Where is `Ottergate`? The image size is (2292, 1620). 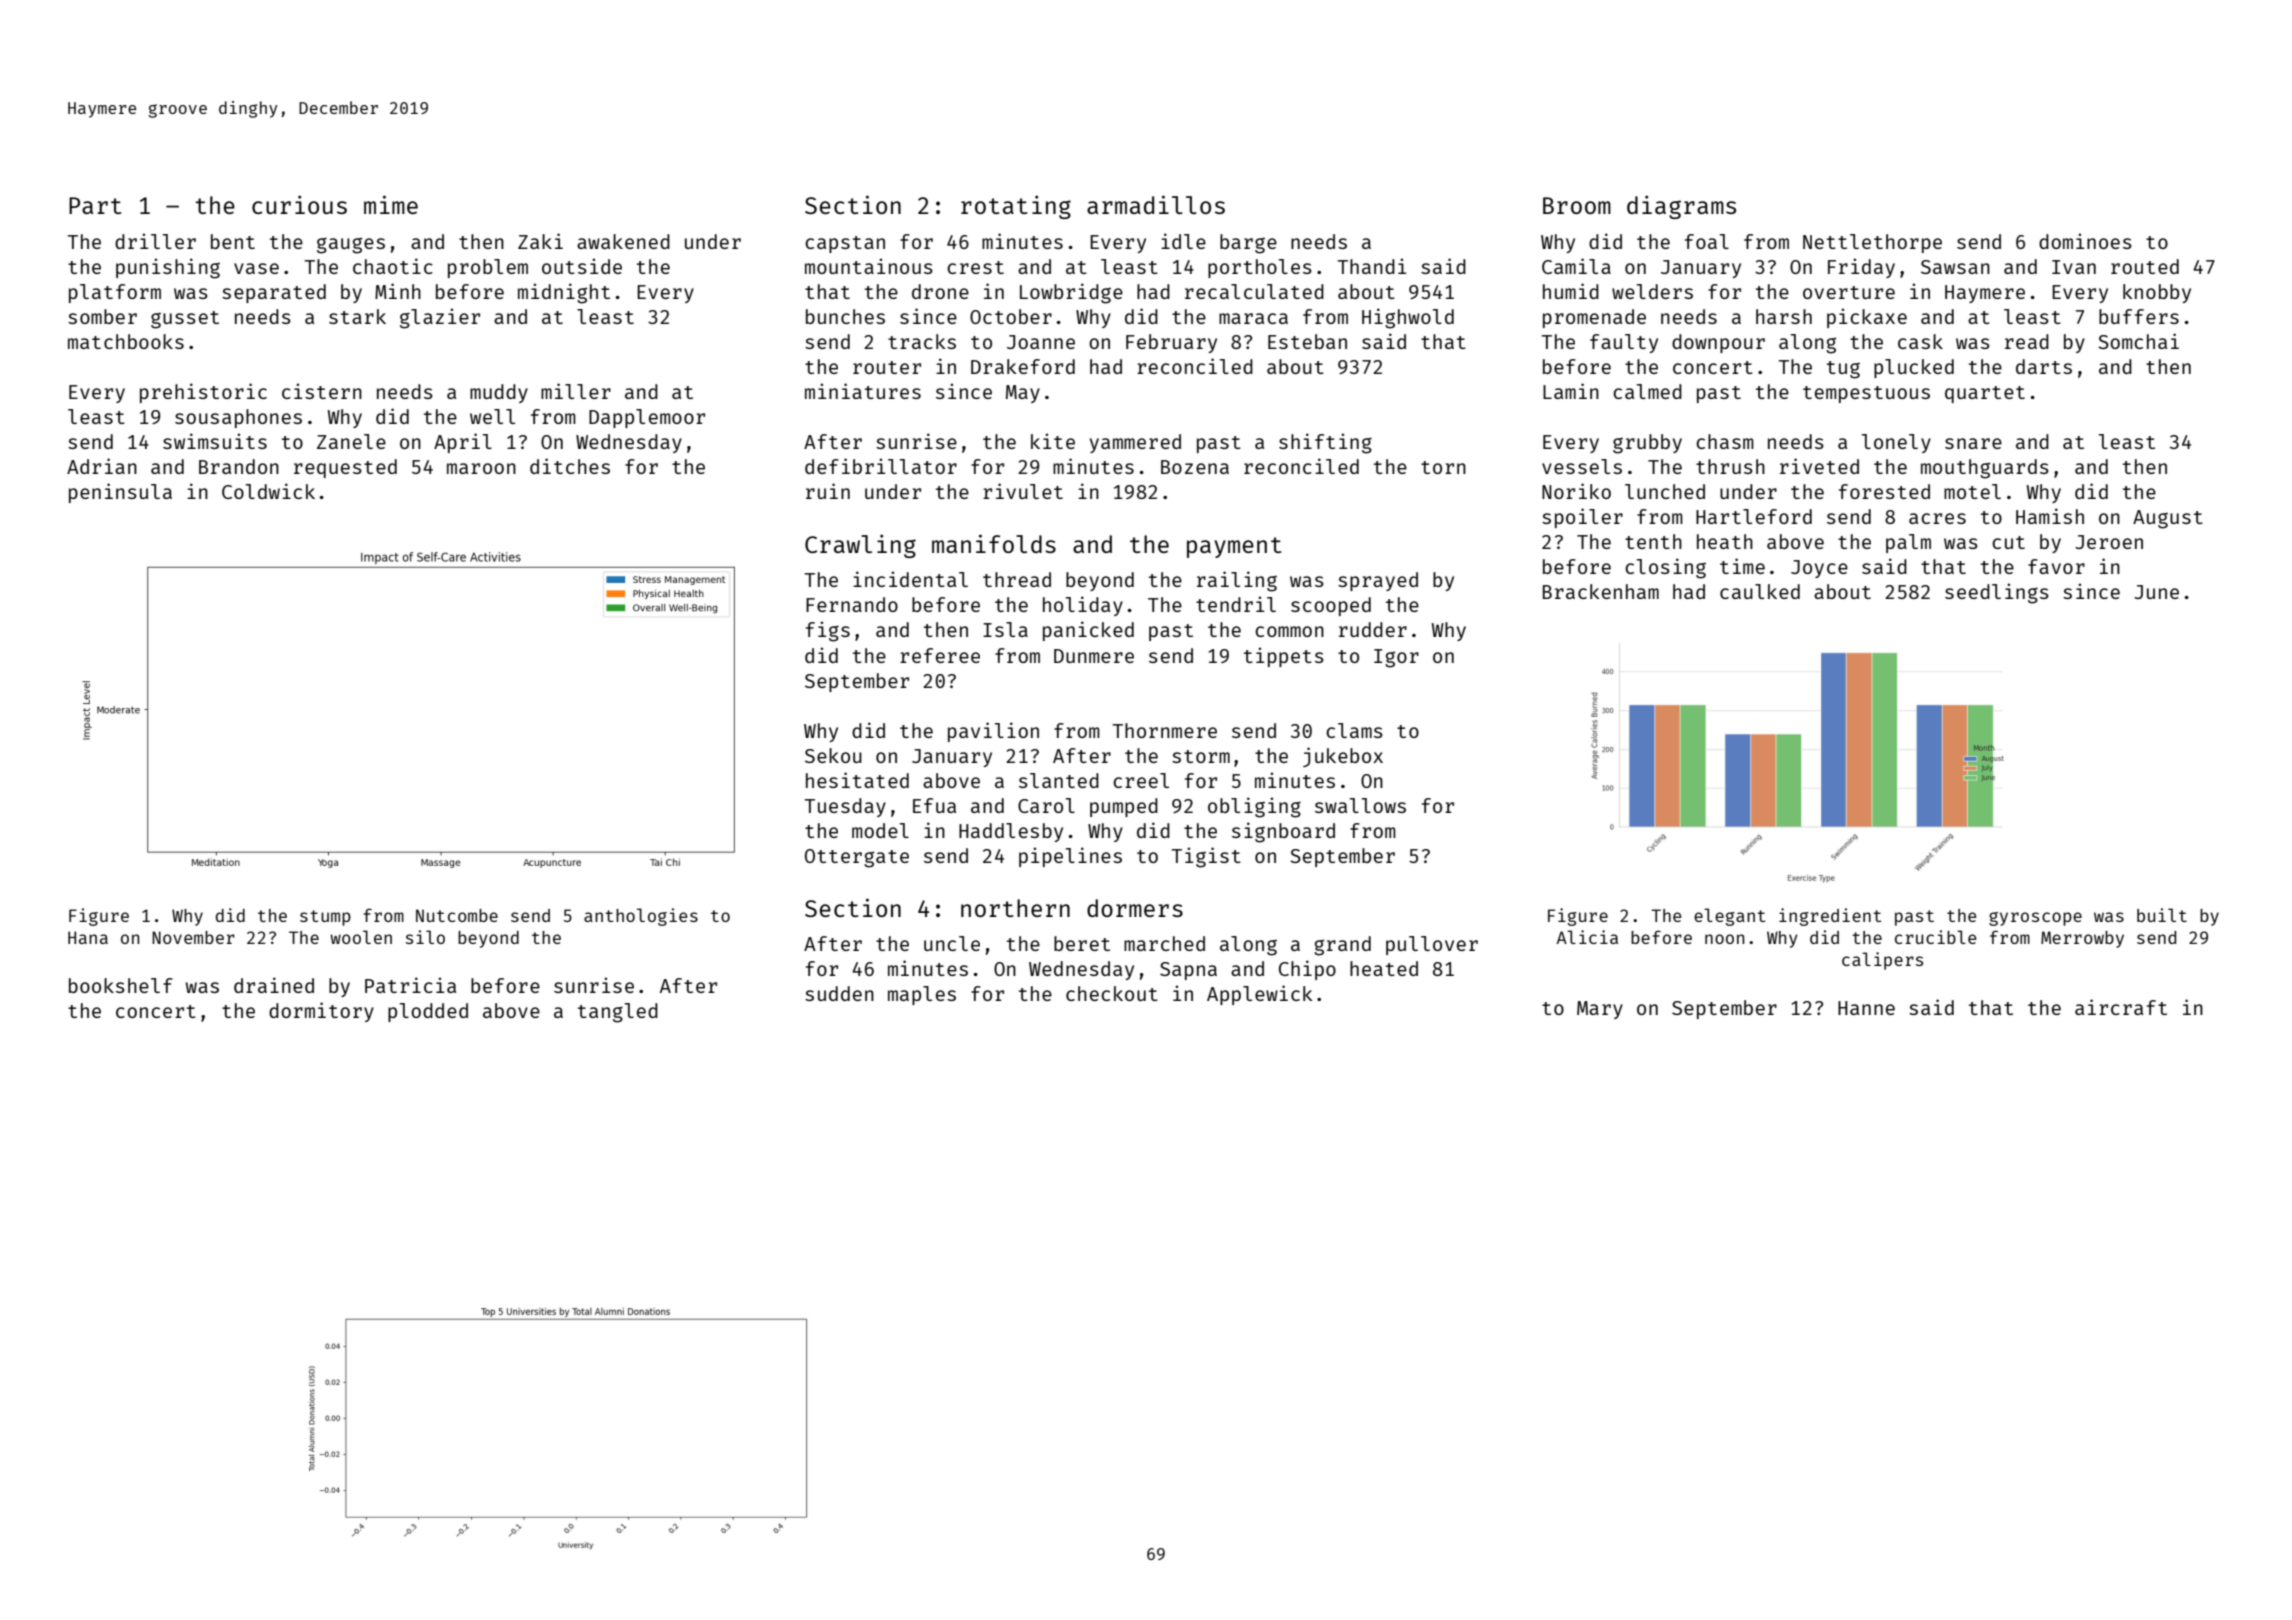 Ottergate is located at coordinates (857, 858).
